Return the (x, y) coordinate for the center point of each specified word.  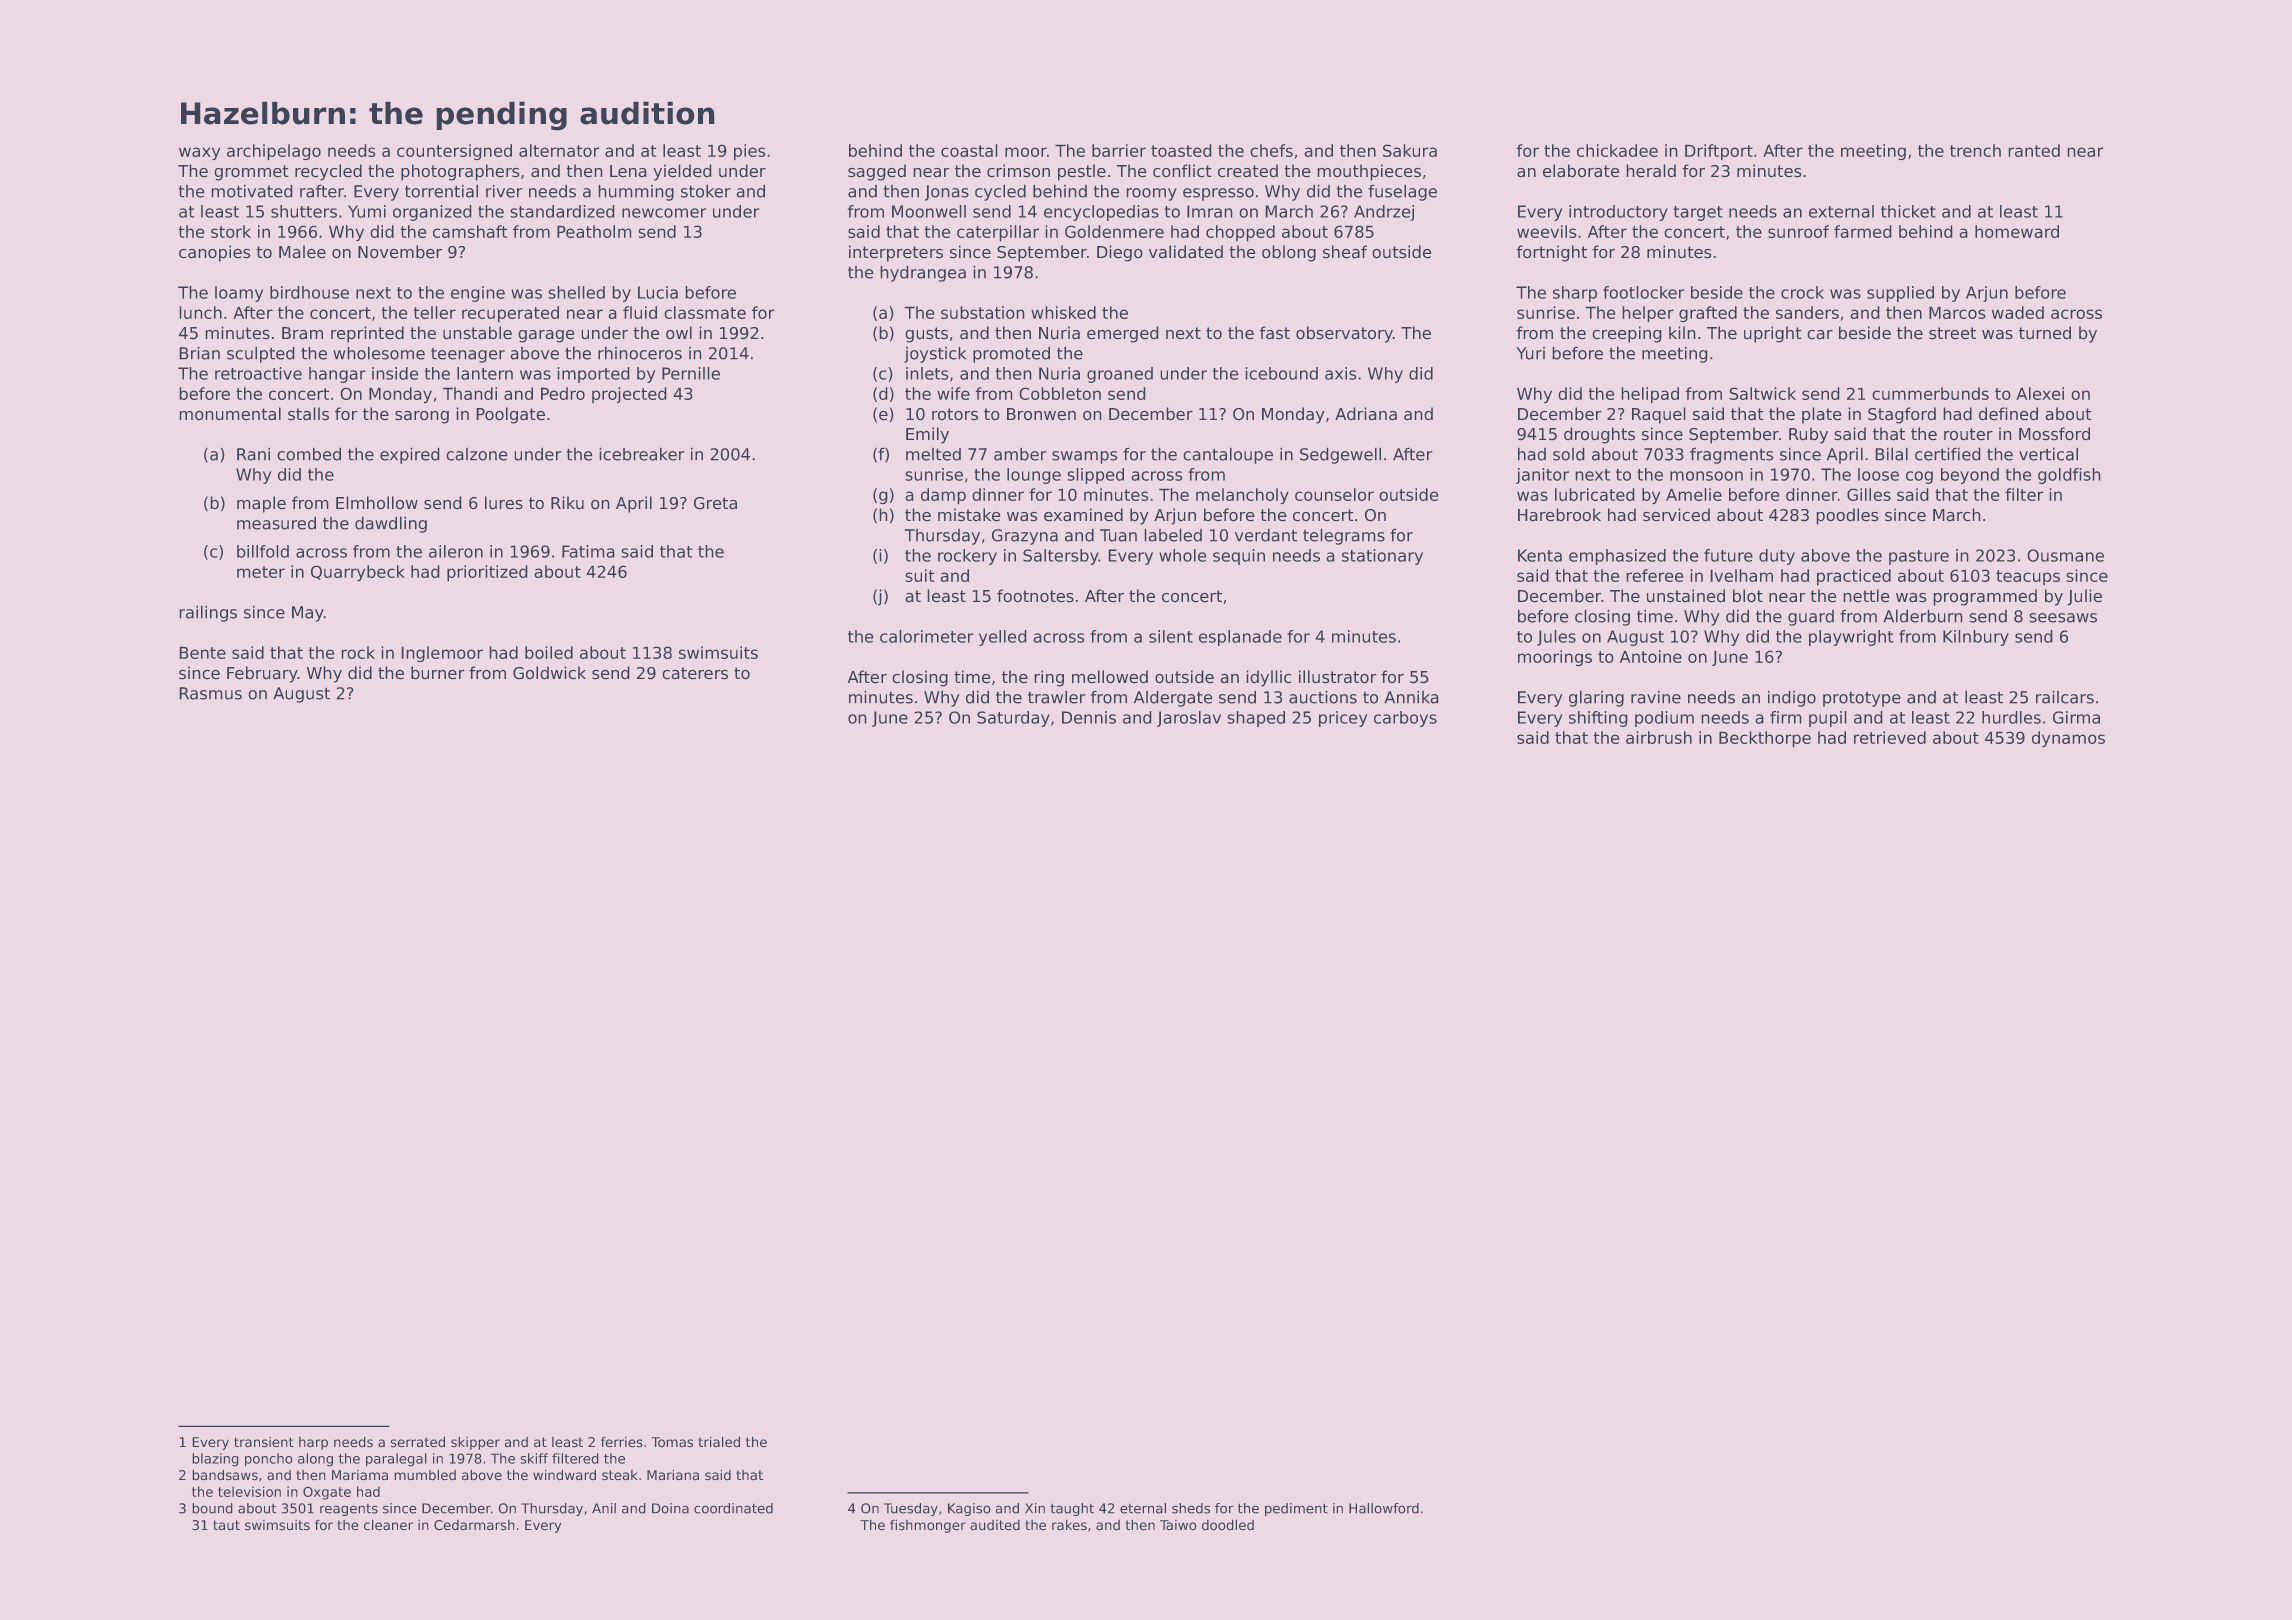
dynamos (2068, 739)
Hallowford (1384, 1508)
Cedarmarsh (474, 1525)
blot (1748, 596)
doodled (1228, 1525)
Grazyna (1025, 537)
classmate (705, 312)
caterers (695, 673)
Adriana (1366, 414)
